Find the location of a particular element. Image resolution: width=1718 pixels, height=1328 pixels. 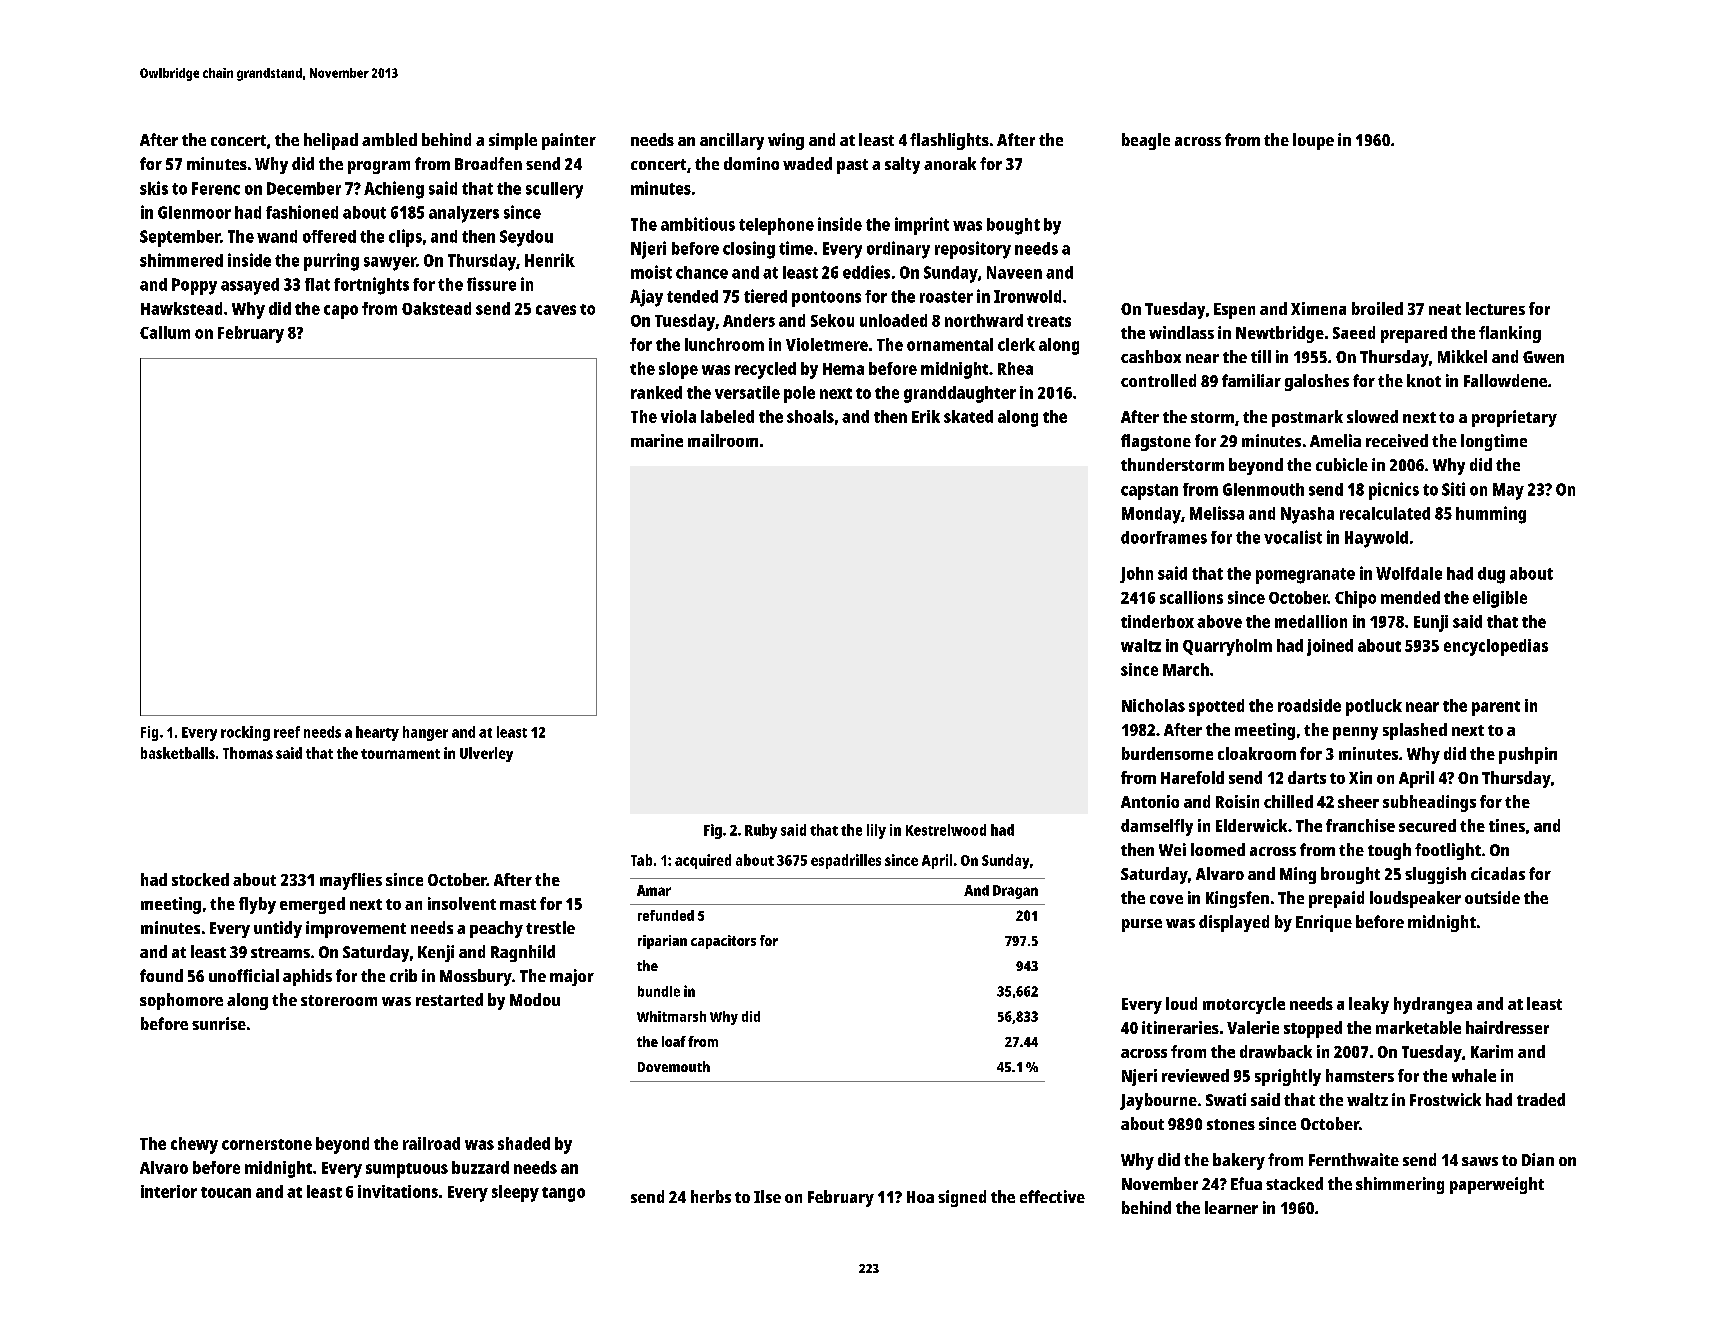

railroad is located at coordinates (431, 1143).
